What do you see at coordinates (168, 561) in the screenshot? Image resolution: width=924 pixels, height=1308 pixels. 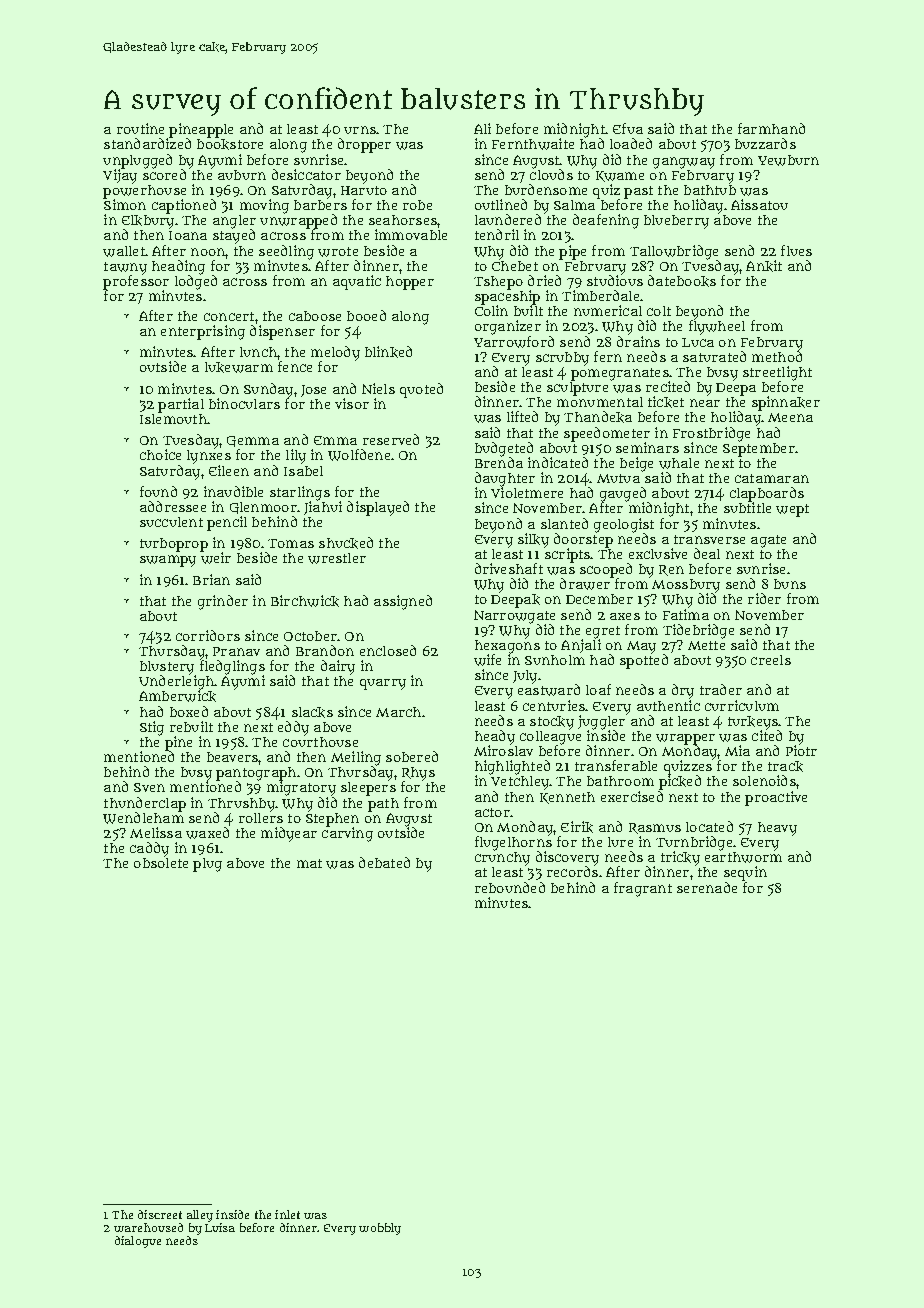 I see `swampy` at bounding box center [168, 561].
